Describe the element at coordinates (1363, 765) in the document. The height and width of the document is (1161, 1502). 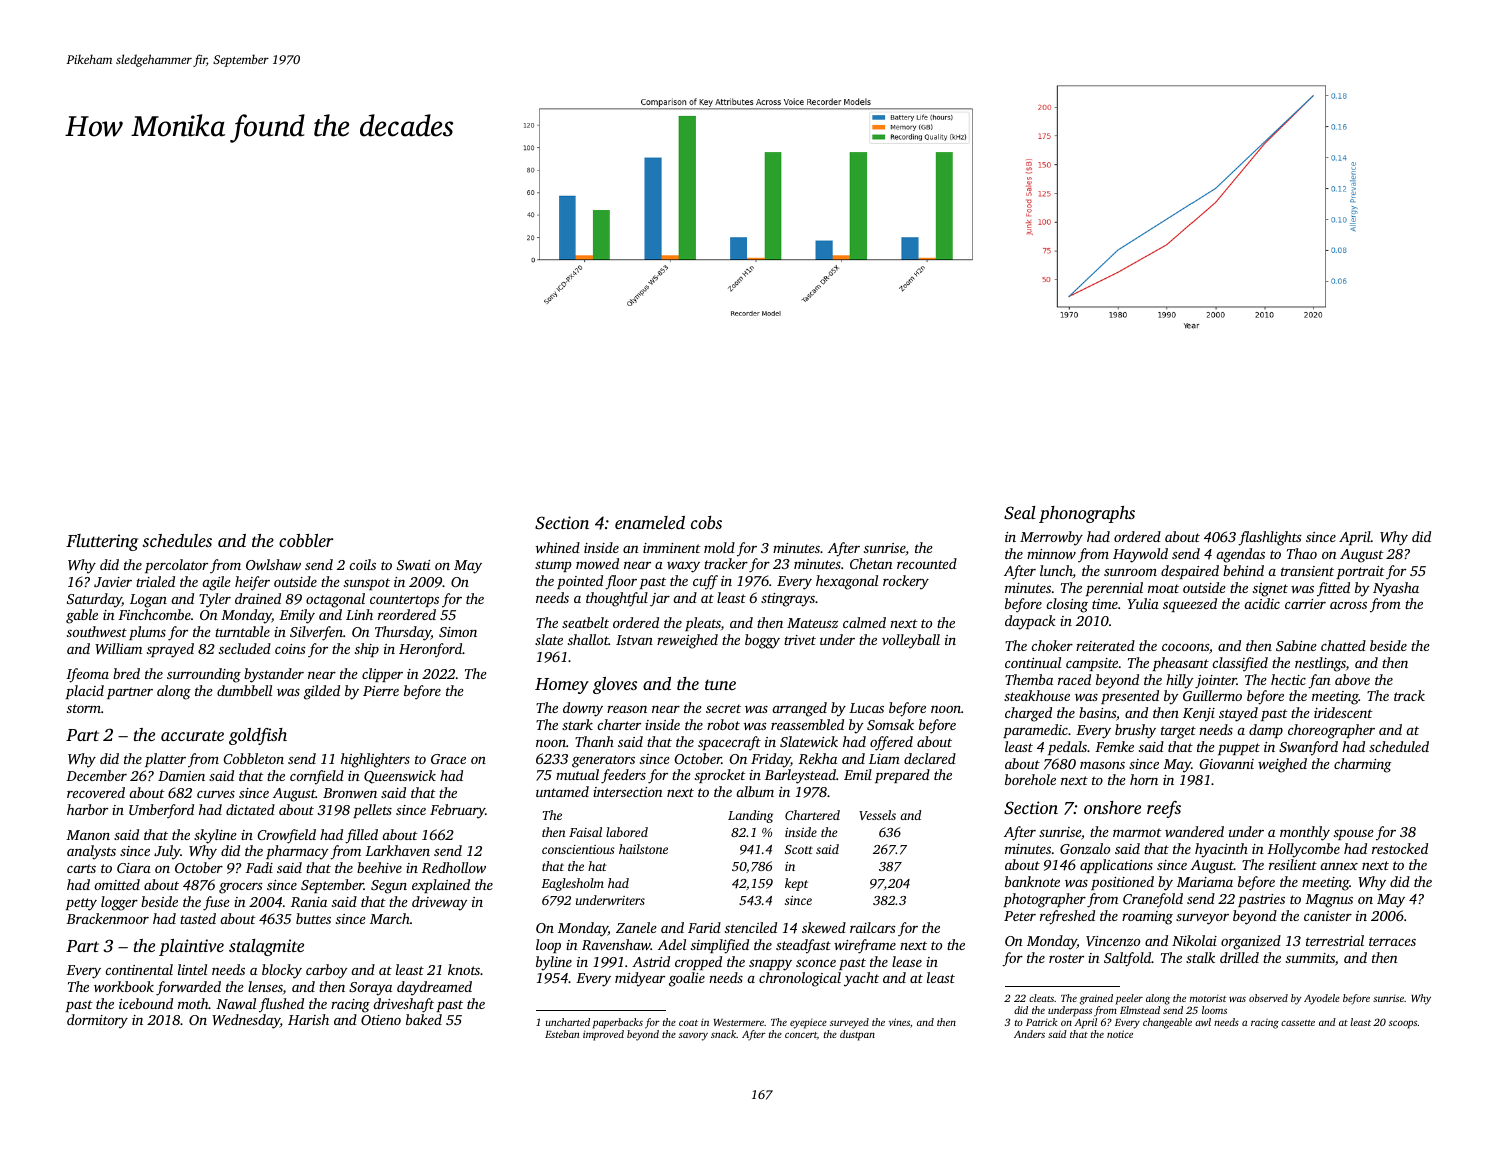
I see `charming` at that location.
